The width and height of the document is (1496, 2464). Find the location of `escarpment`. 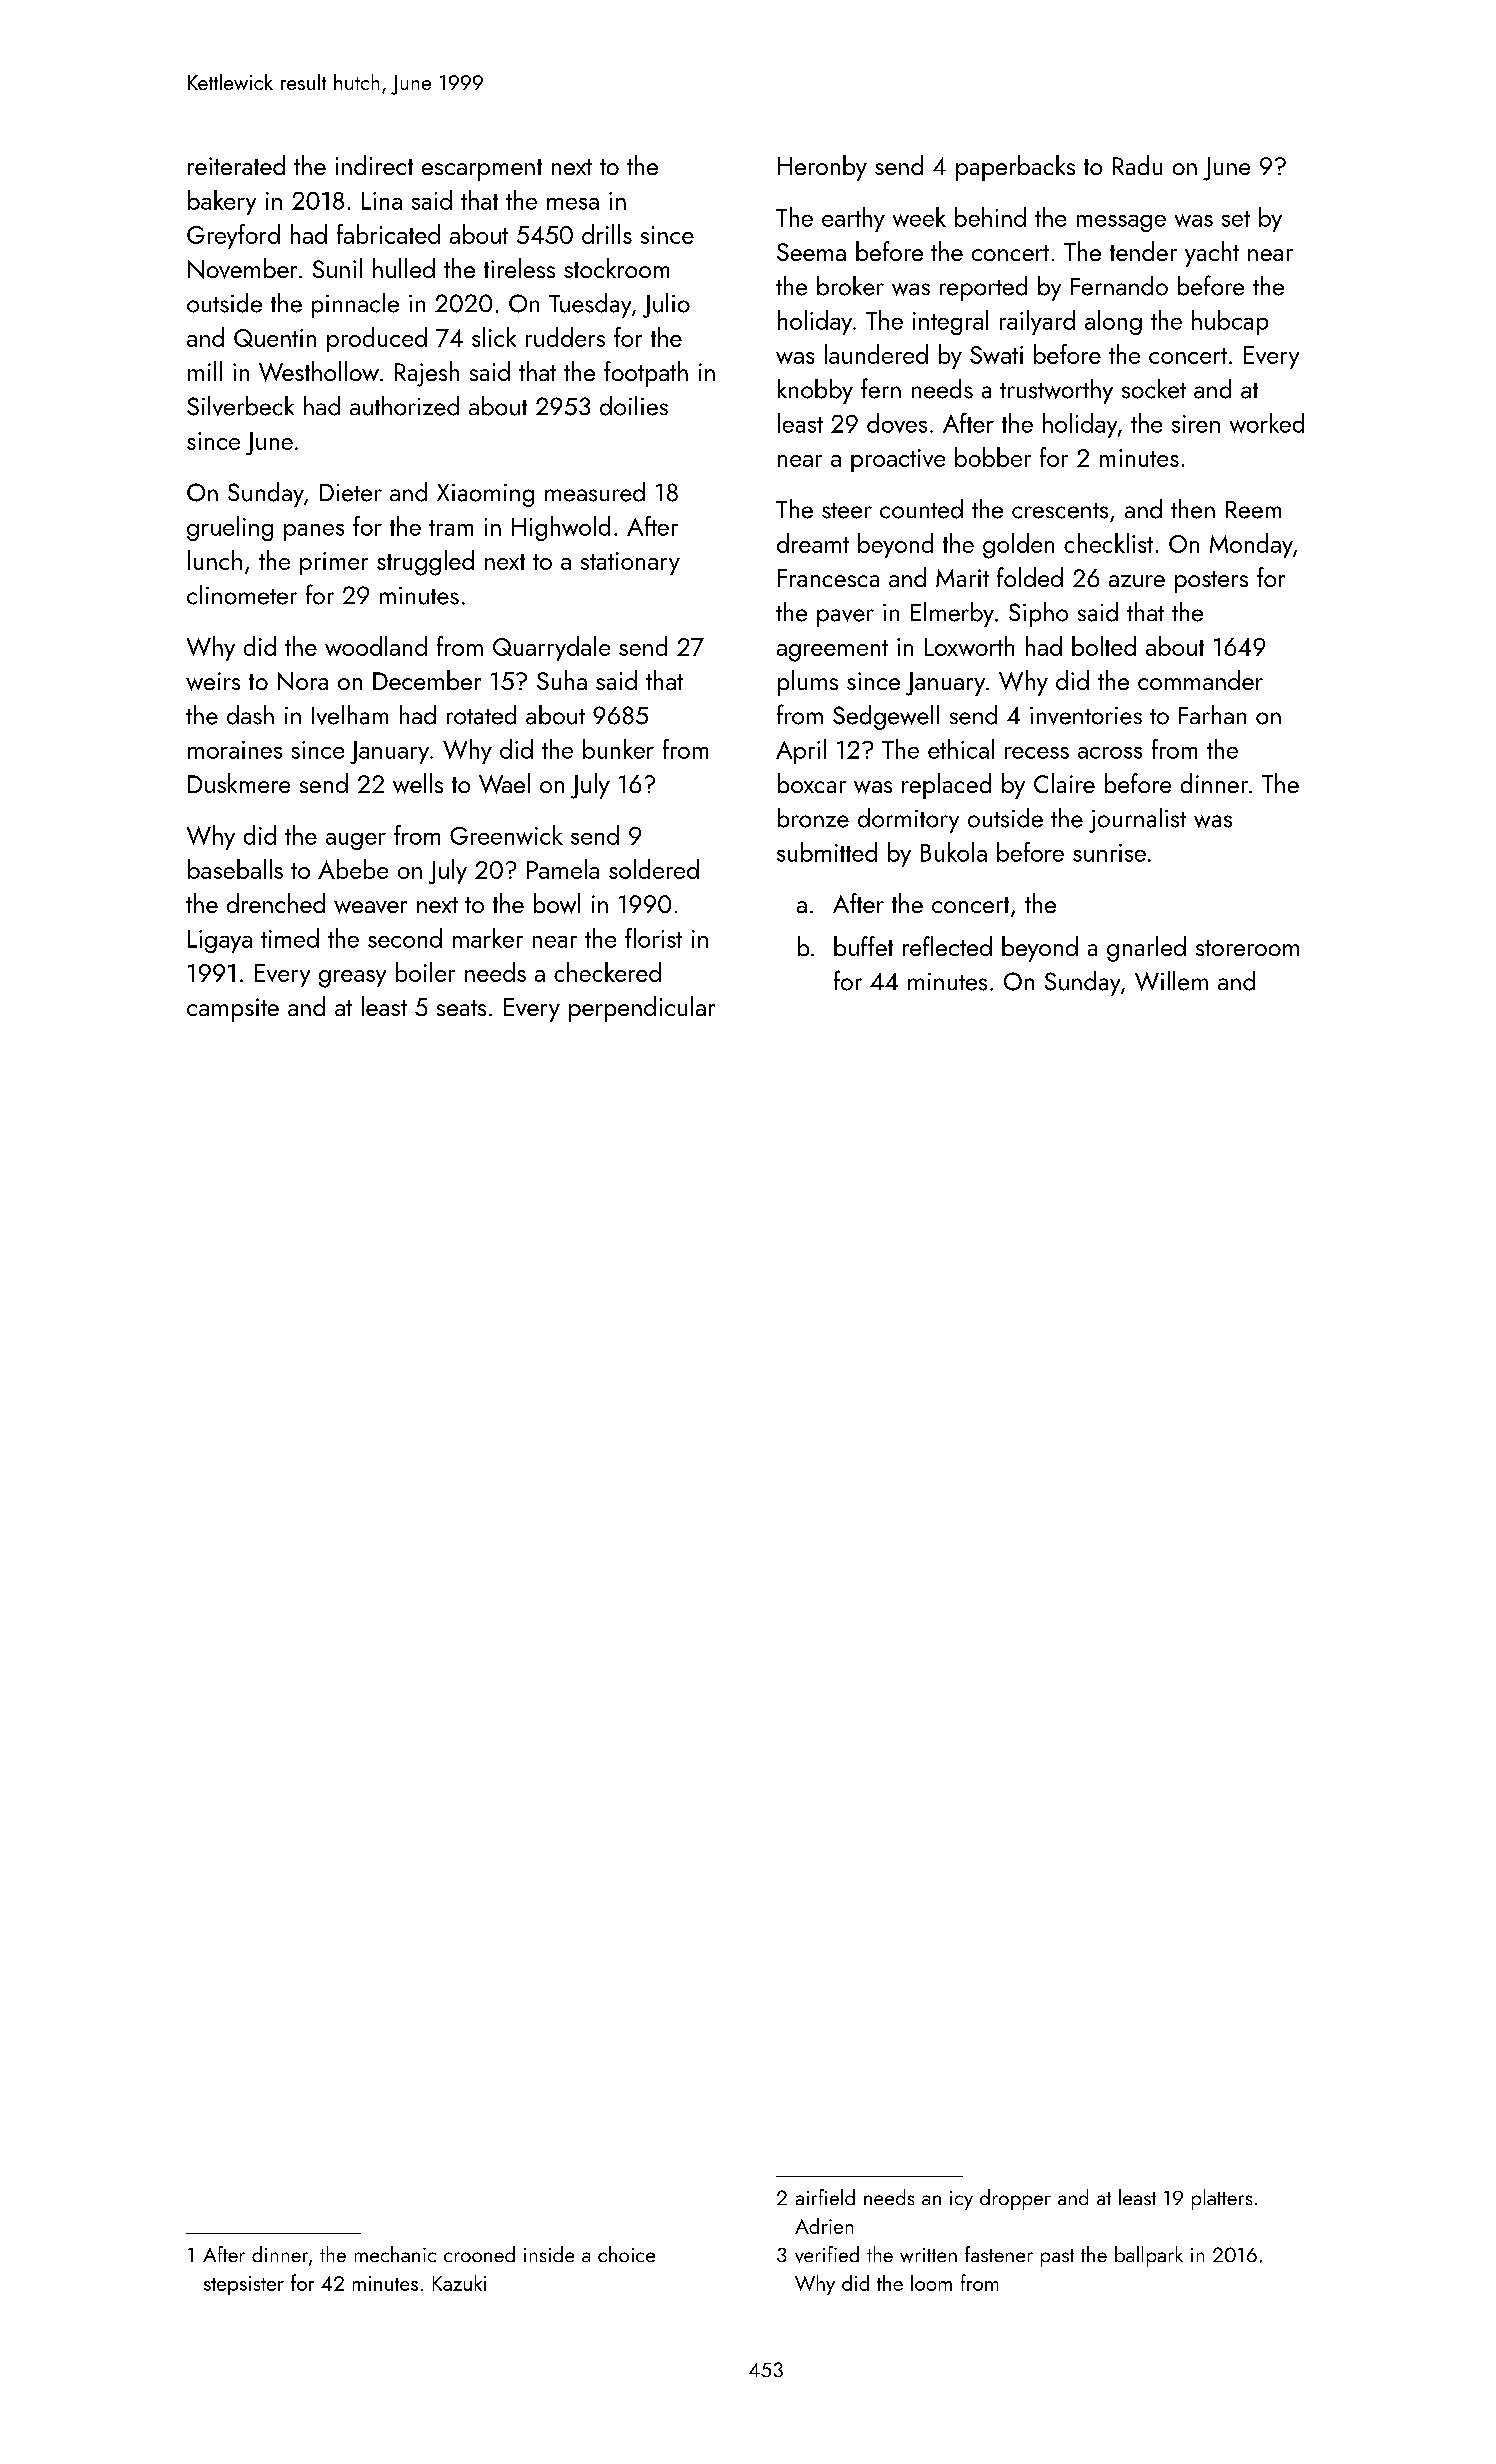

escarpment is located at coordinates (482, 170).
